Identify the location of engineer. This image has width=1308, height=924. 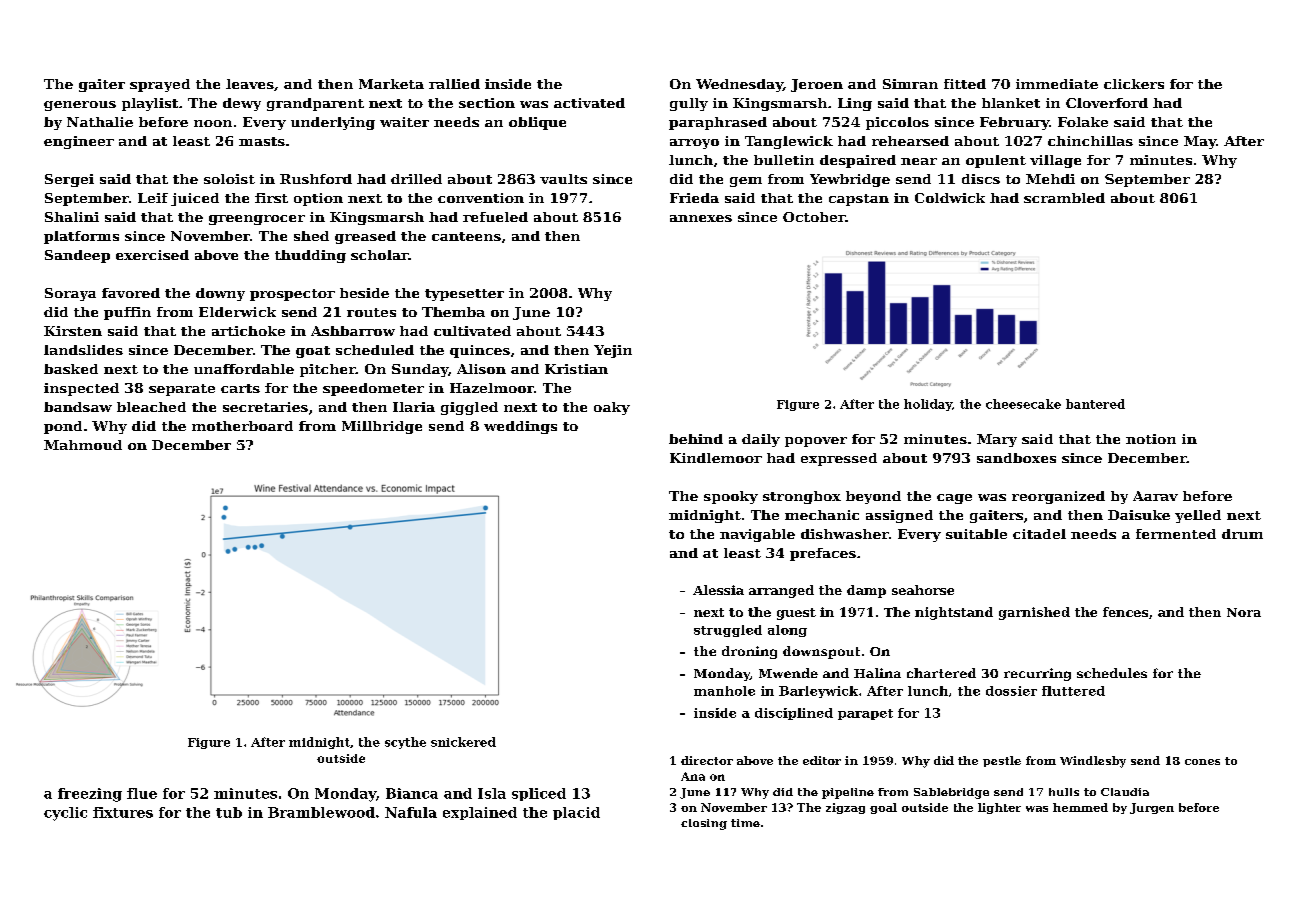
(79, 142).
